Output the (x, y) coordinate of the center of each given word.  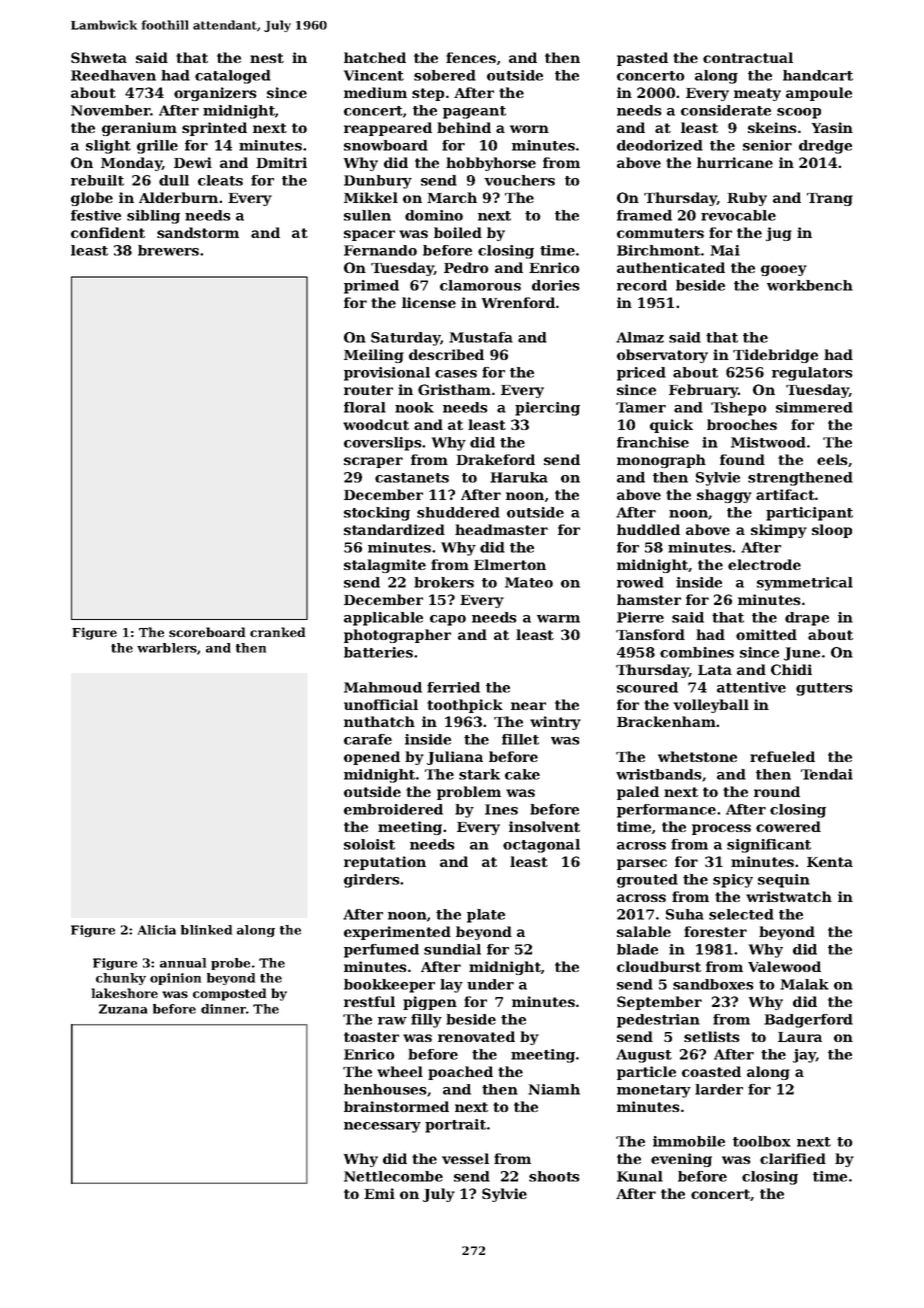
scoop (799, 113)
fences (471, 57)
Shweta (99, 57)
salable (644, 931)
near (528, 706)
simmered (814, 407)
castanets (412, 478)
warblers (167, 648)
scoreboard (207, 632)
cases (456, 374)
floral (365, 407)
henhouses (385, 1089)
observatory (662, 356)
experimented (397, 933)
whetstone (697, 756)
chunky (121, 979)
